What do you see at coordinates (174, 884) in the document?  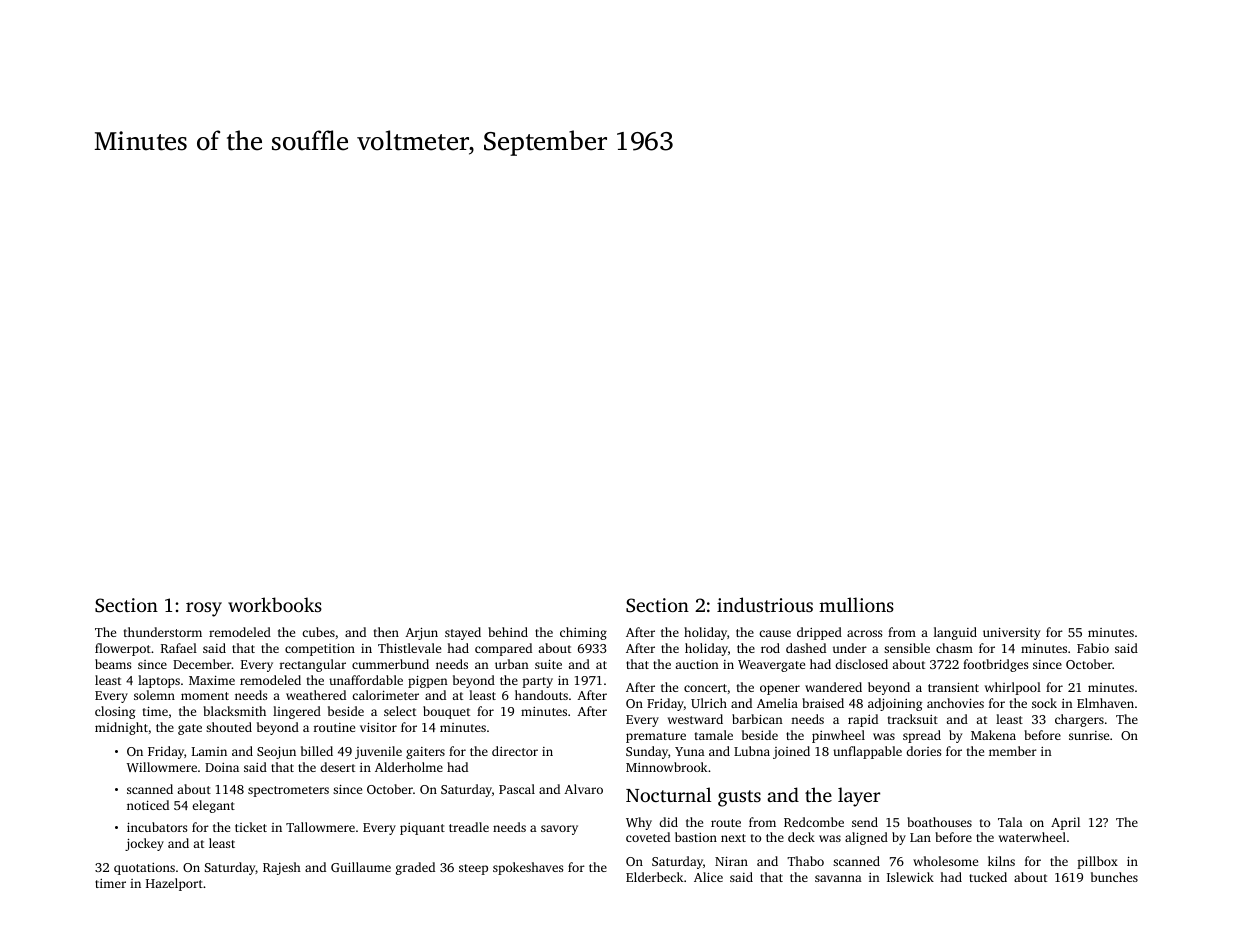 I see `Hazelport` at bounding box center [174, 884].
